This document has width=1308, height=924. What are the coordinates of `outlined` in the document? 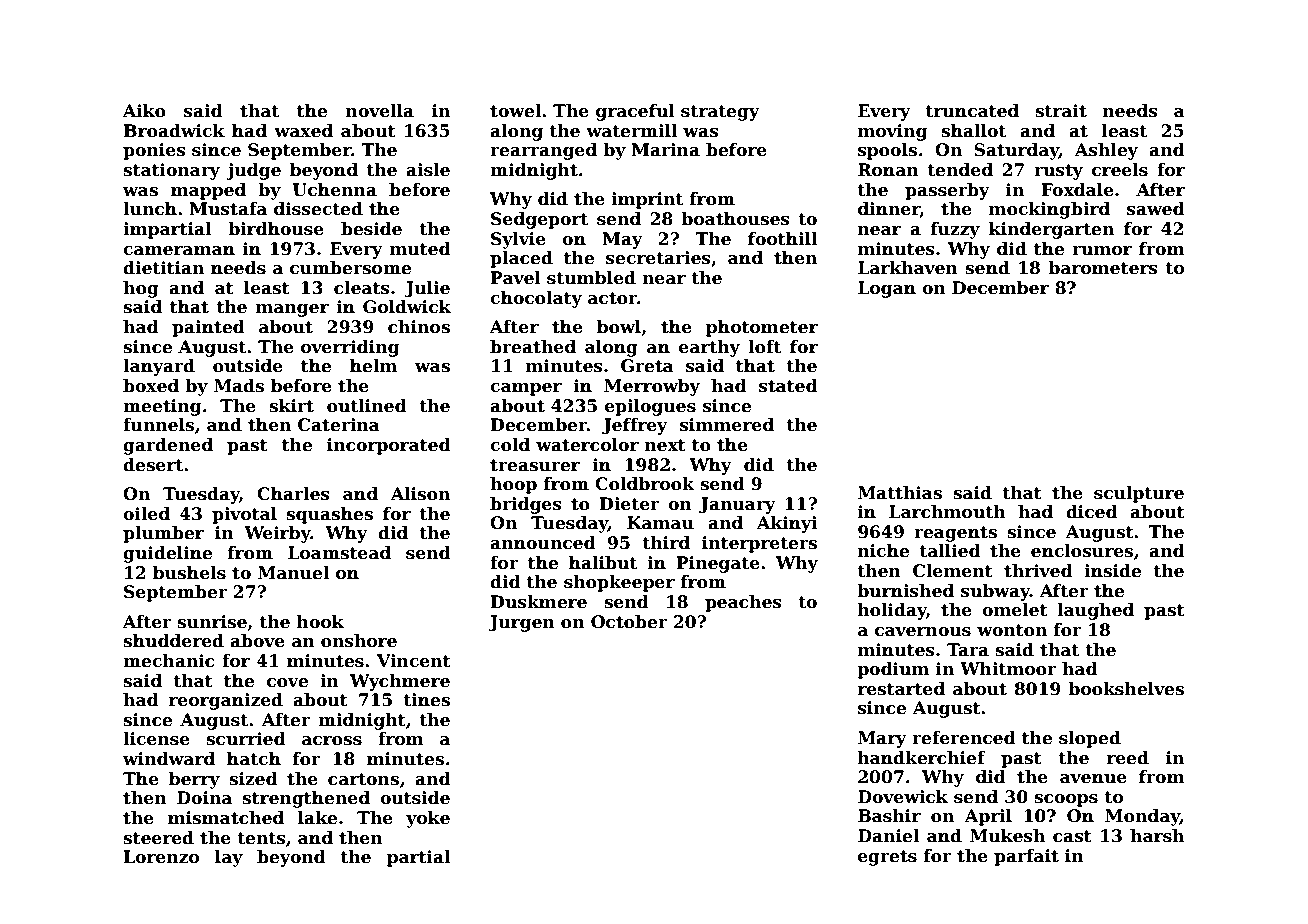 It's located at (367, 406).
